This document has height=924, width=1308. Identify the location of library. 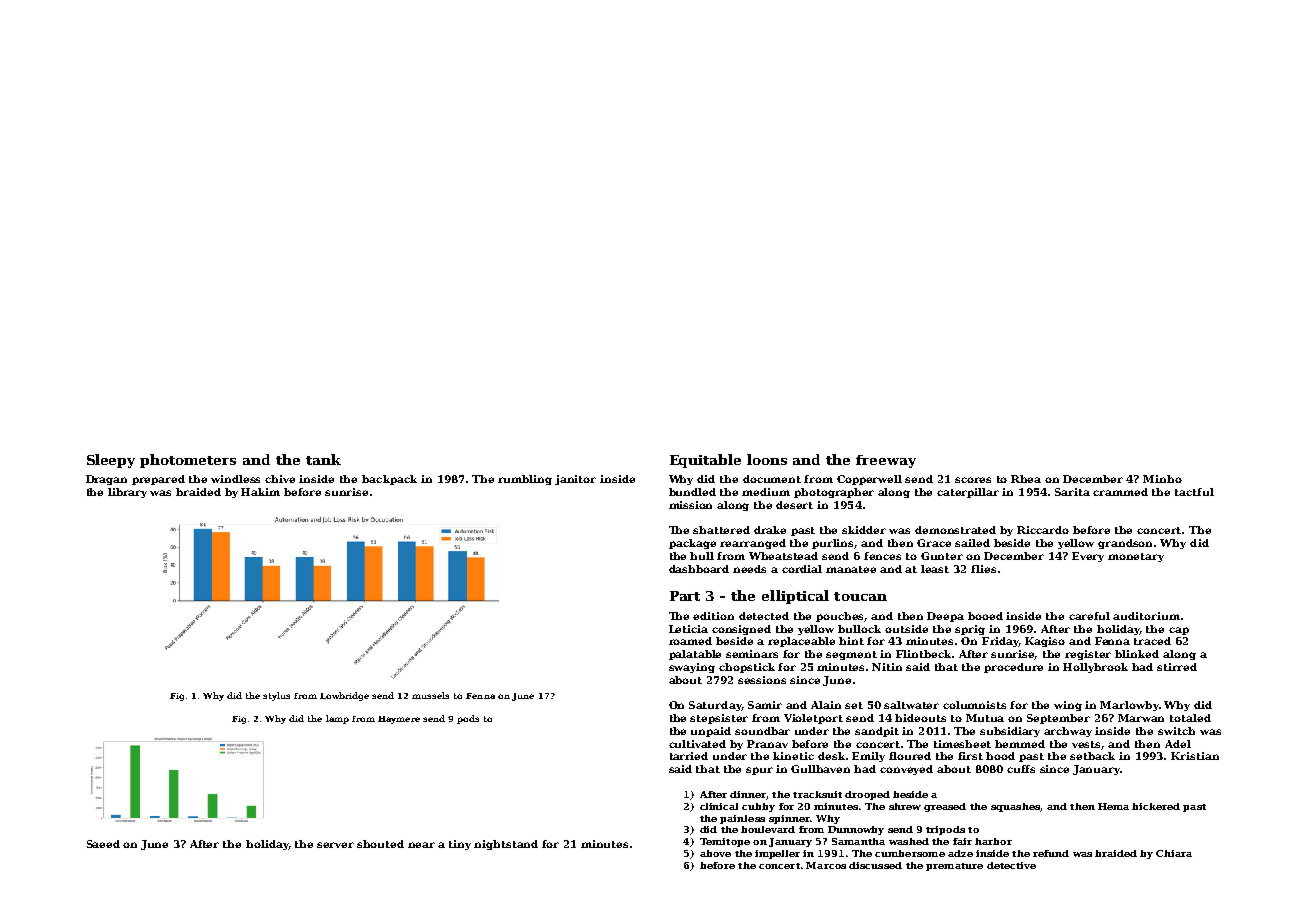
(127, 493).
